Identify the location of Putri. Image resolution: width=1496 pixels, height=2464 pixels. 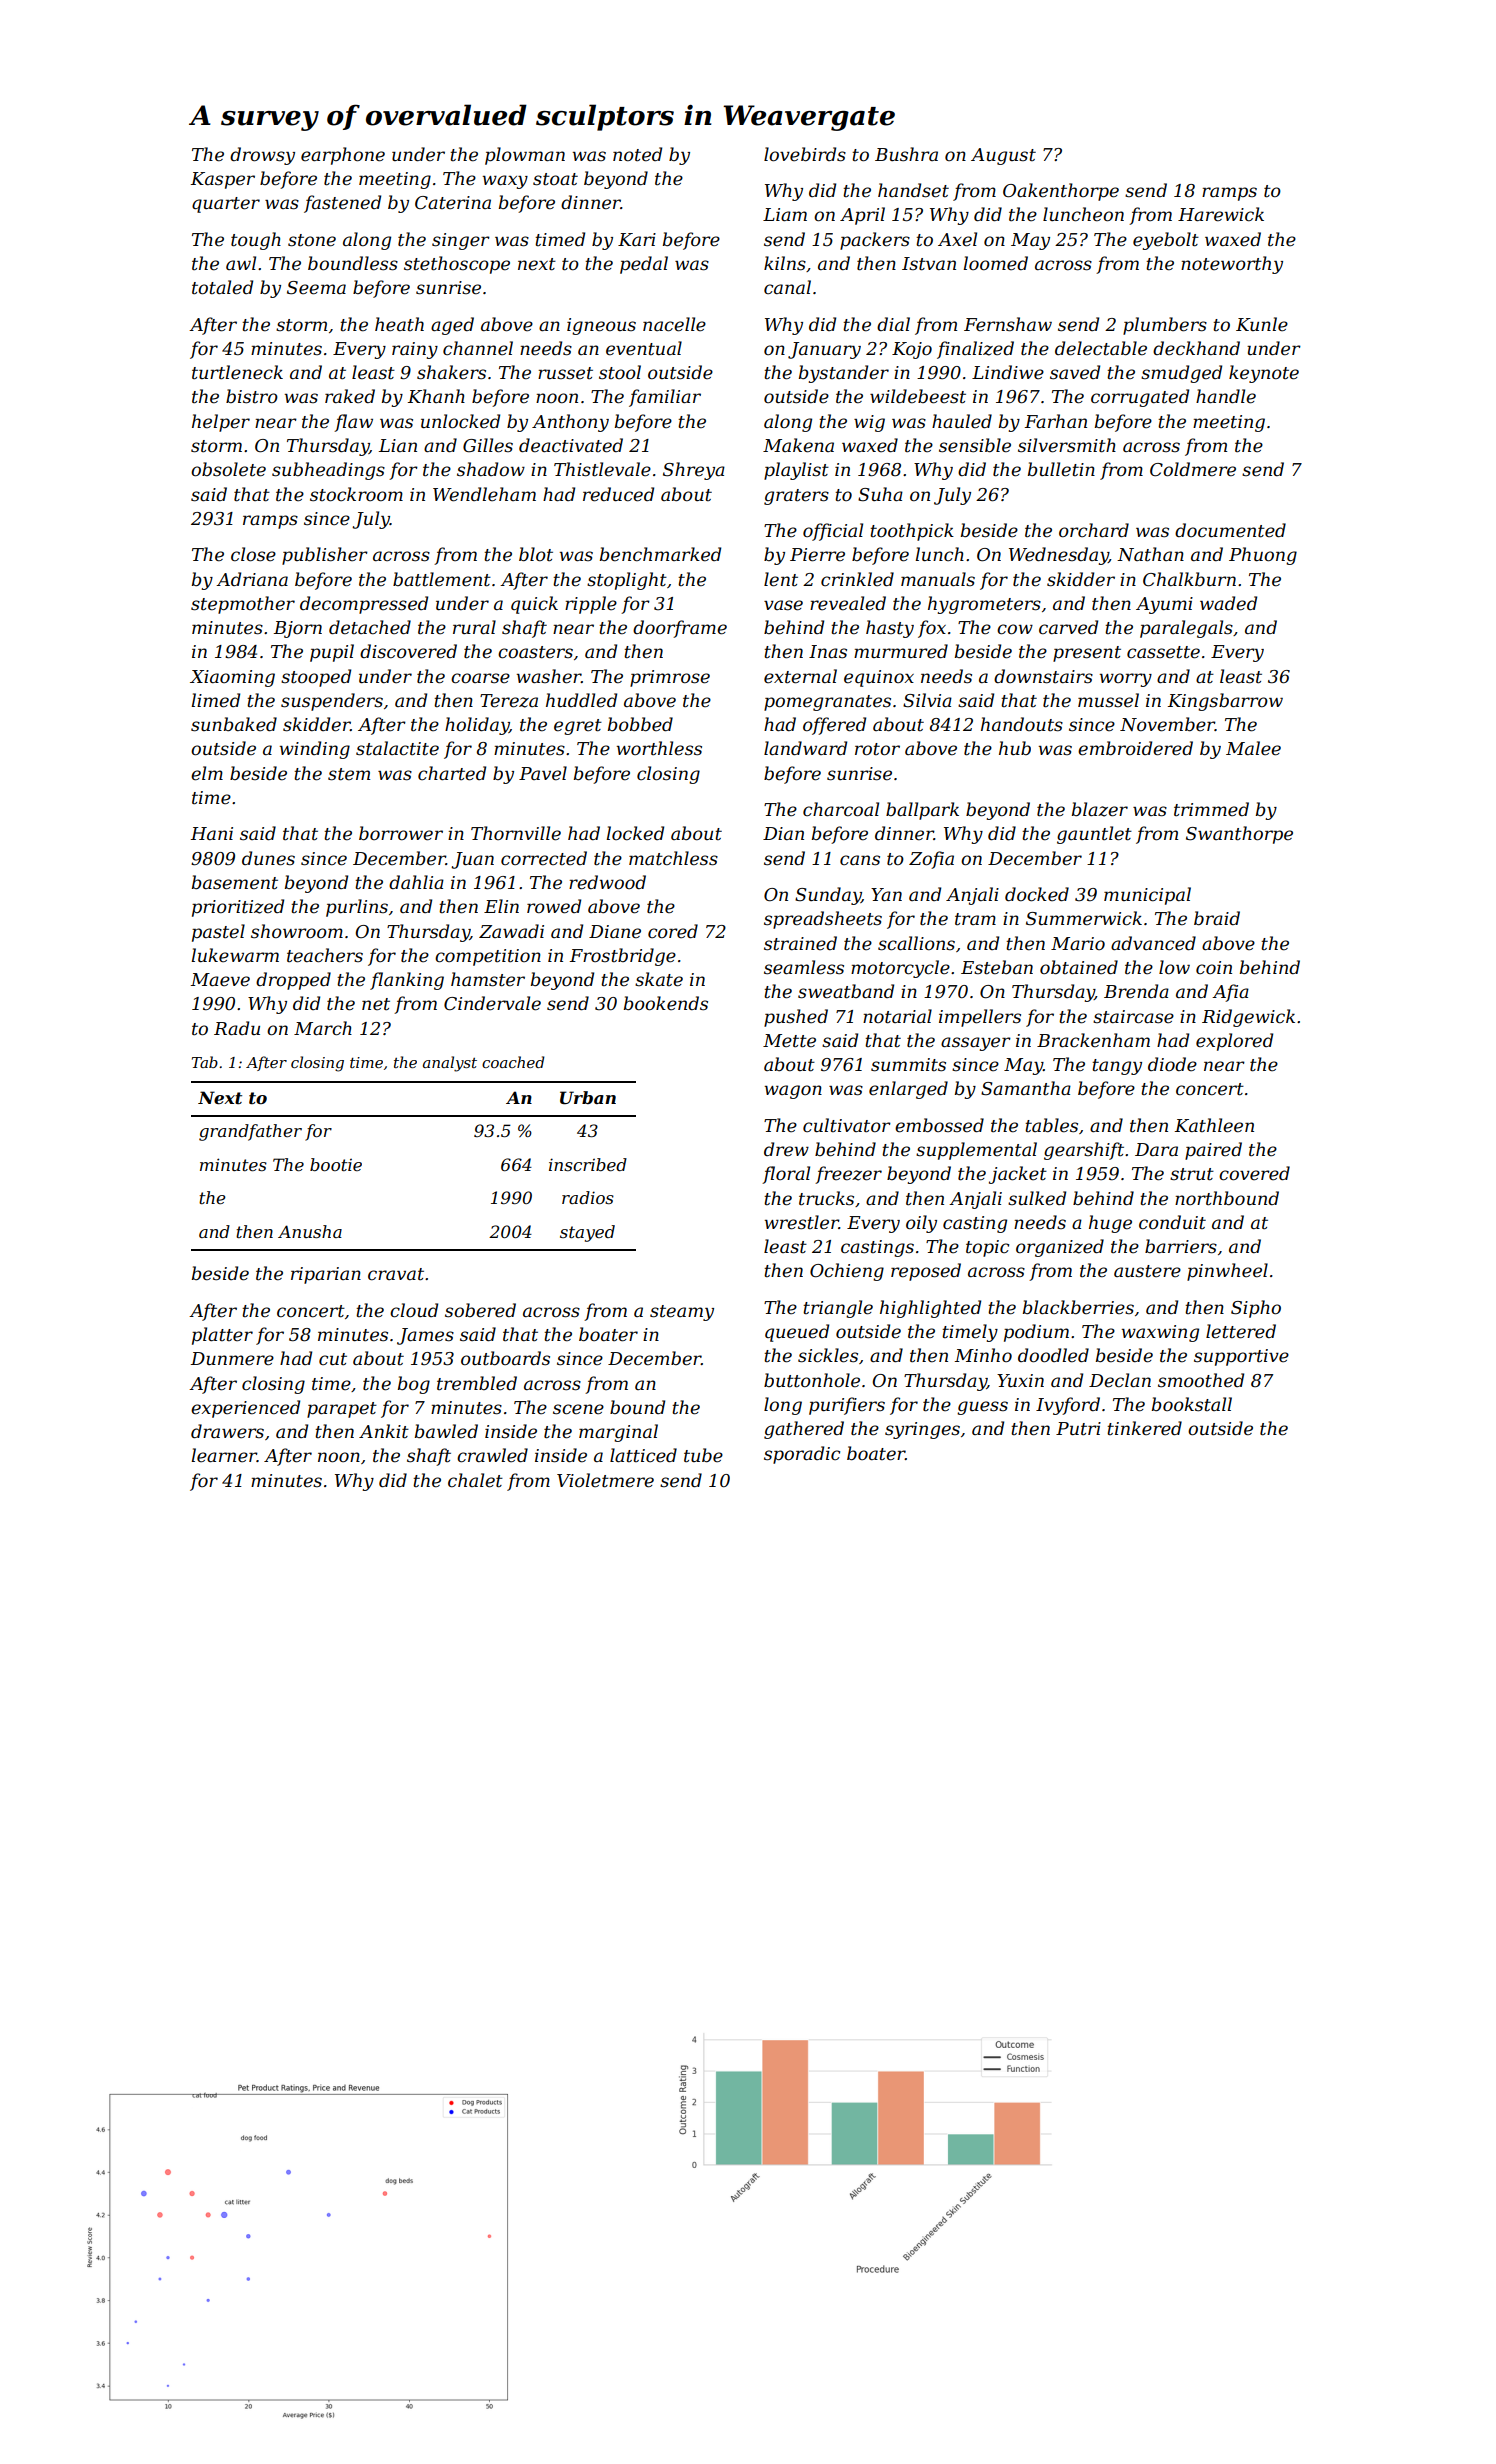
(1078, 1428).
